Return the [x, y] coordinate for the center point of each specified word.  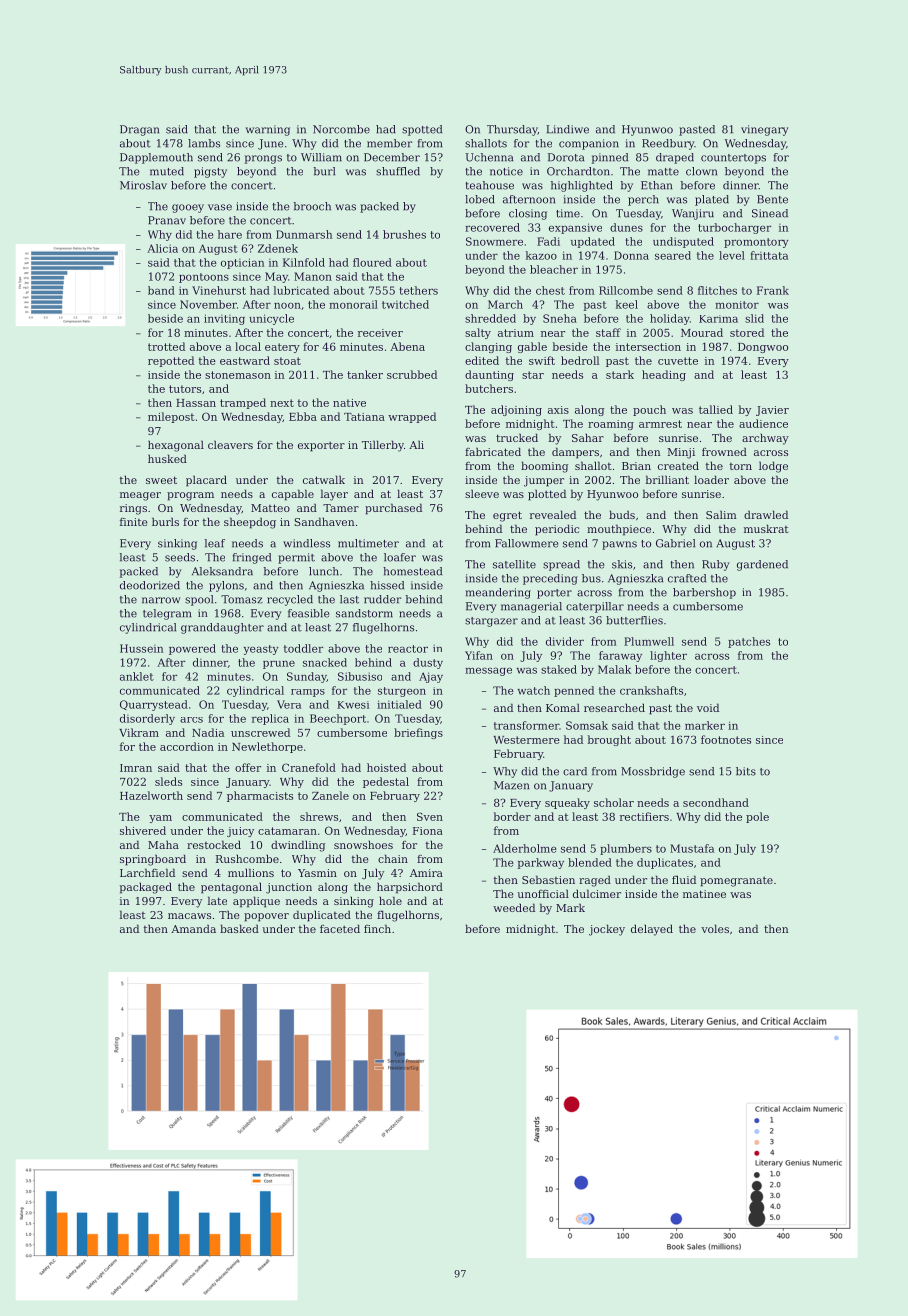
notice [506, 171]
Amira [426, 873]
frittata [769, 255]
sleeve [482, 493]
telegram [167, 614]
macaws [189, 916]
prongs [263, 159]
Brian [636, 466]
